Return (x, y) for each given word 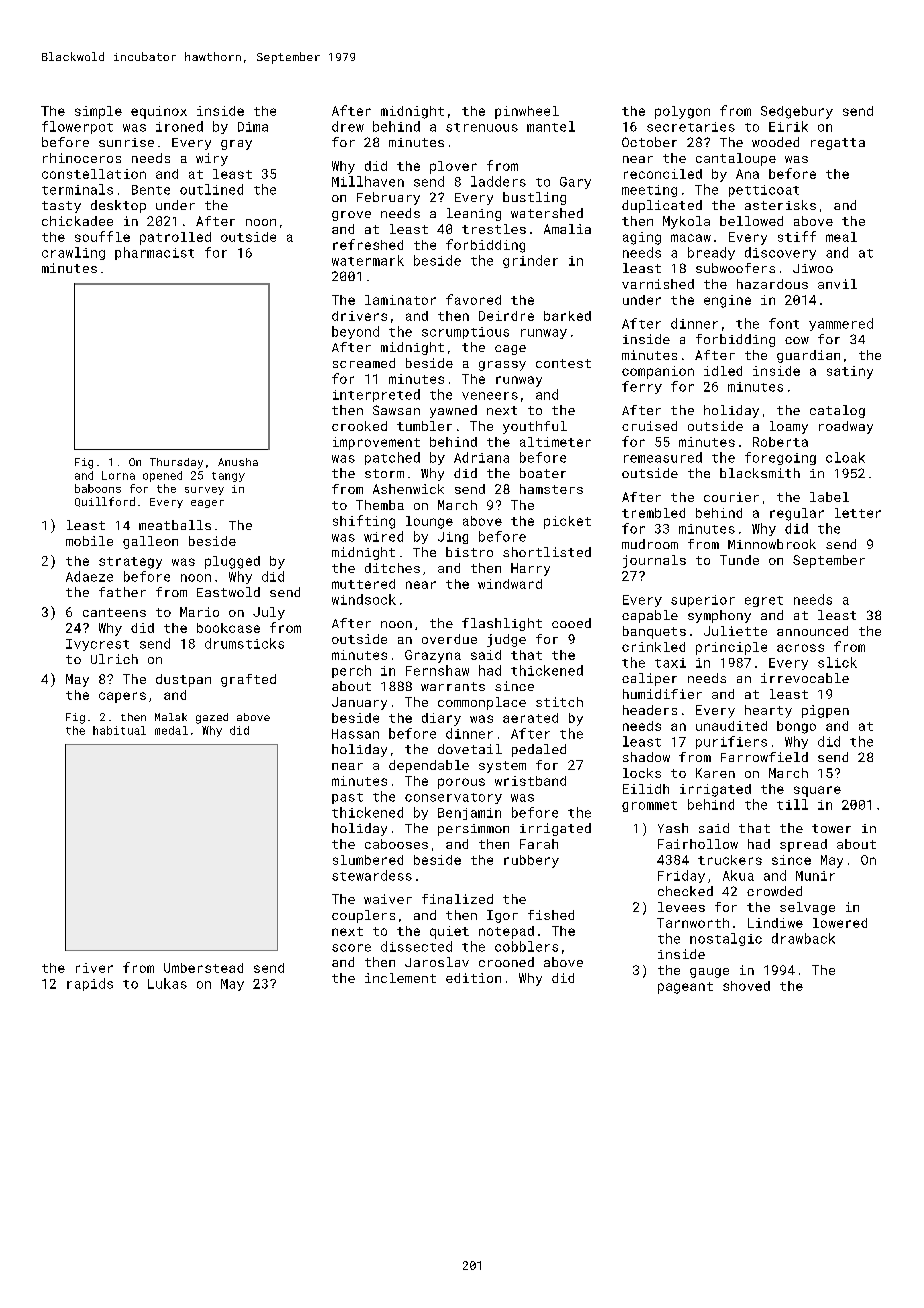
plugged (232, 562)
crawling (73, 253)
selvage (807, 908)
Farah (539, 844)
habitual (119, 730)
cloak (845, 457)
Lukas (167, 983)
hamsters (551, 489)
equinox (159, 112)
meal (841, 237)
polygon (682, 112)
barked (567, 316)
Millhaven (368, 181)
